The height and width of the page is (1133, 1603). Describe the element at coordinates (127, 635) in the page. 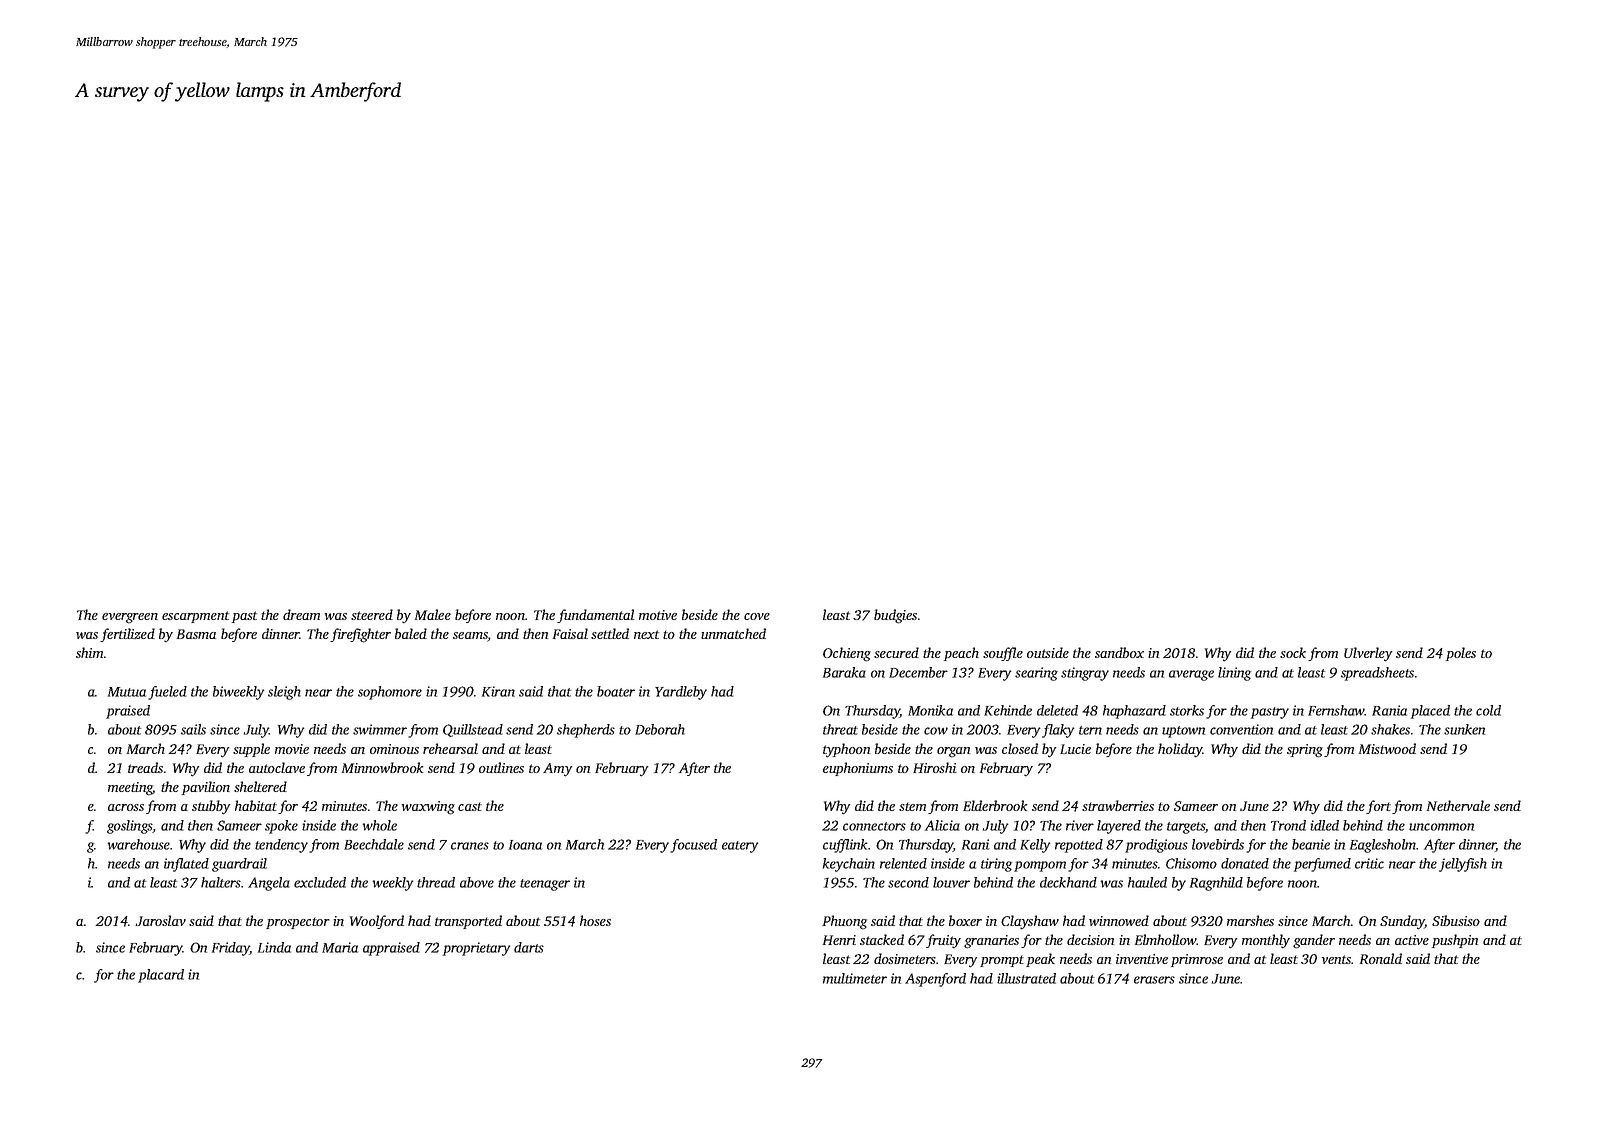

I see `fertilized` at that location.
